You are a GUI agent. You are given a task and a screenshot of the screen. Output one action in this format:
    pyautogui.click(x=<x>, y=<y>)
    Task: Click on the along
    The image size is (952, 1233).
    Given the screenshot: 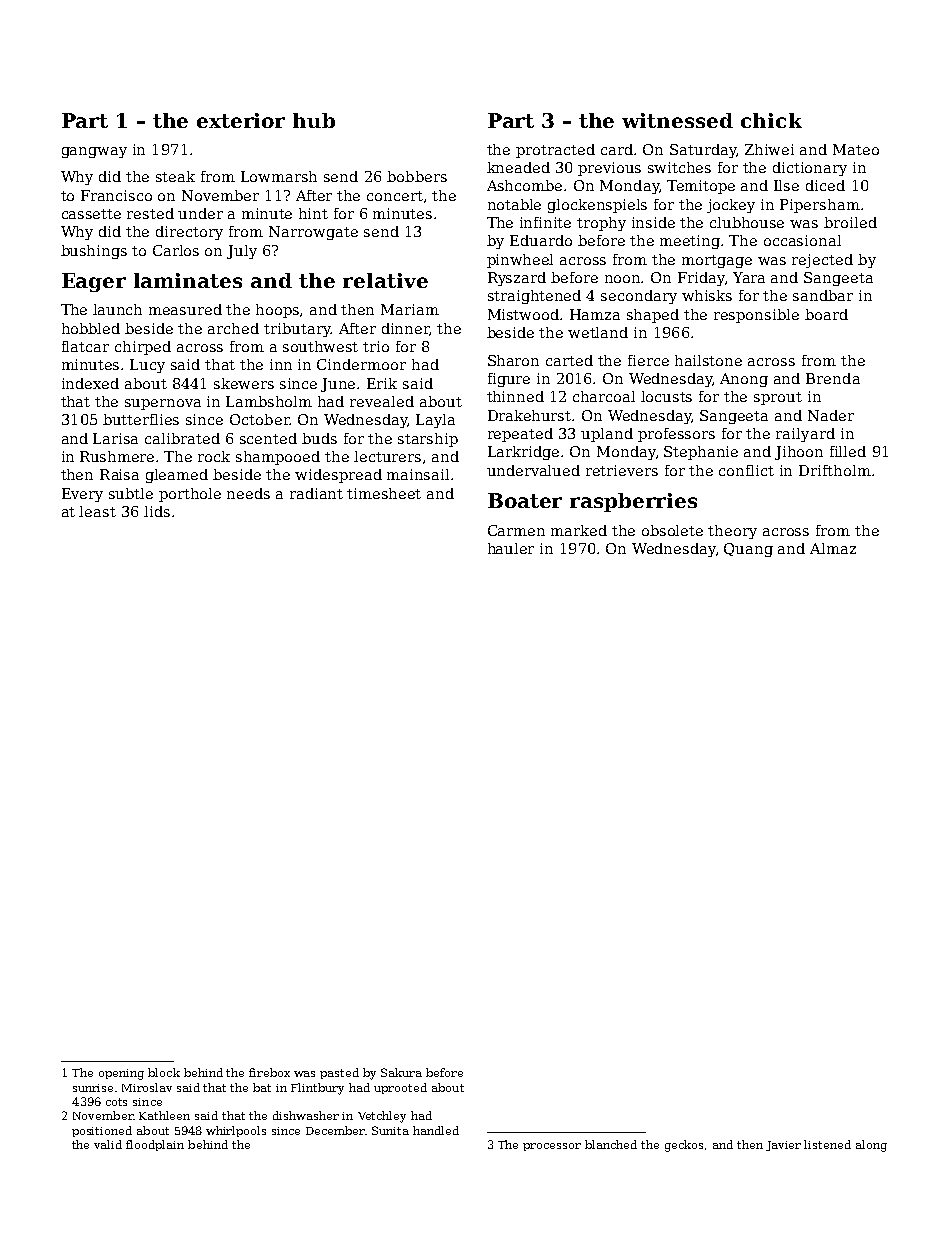 What is the action you would take?
    pyautogui.click(x=871, y=1146)
